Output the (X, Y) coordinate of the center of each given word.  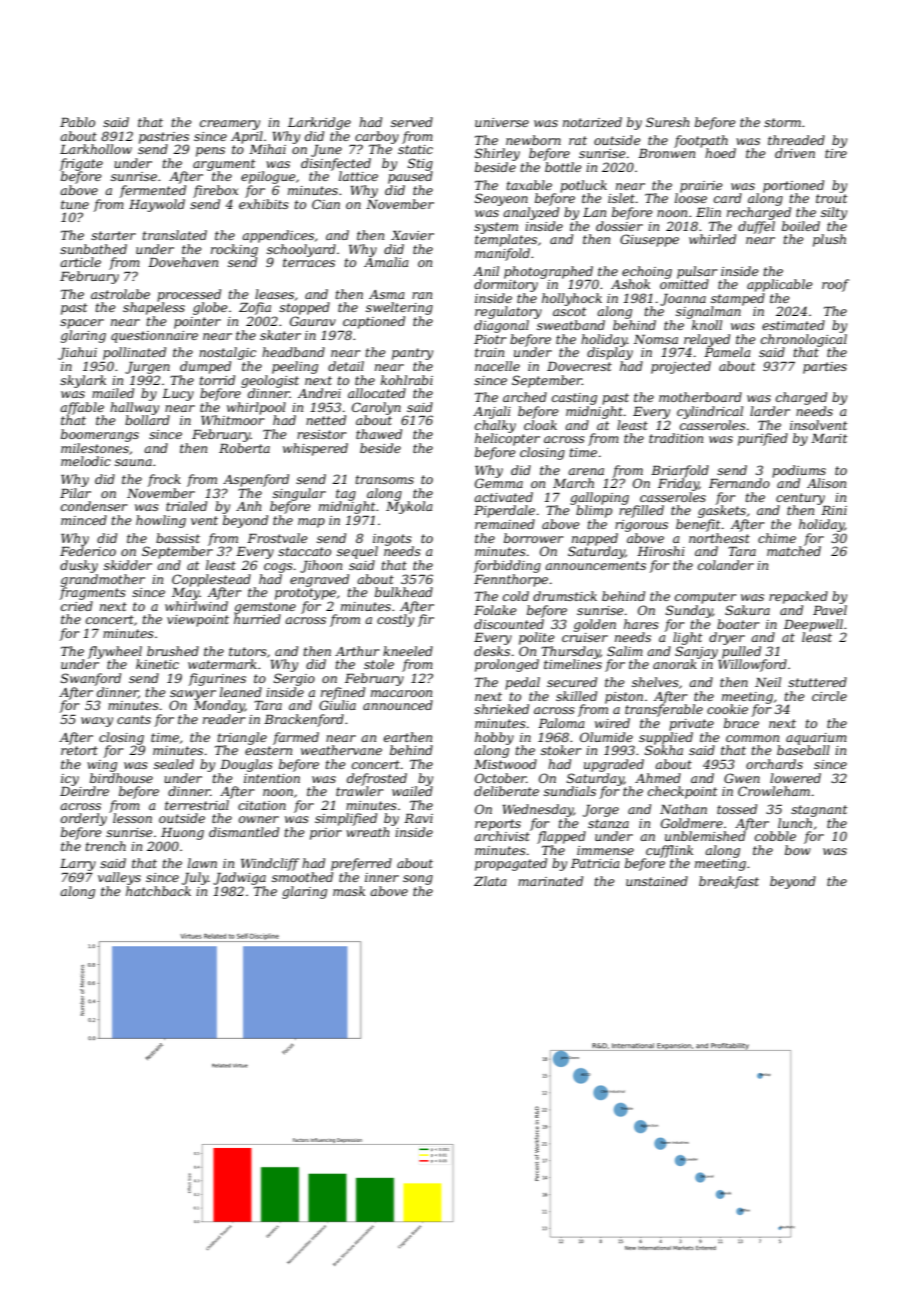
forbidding (507, 566)
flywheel (115, 652)
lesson (132, 818)
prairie (701, 187)
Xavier (412, 235)
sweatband (571, 325)
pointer (197, 323)
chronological (804, 340)
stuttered (817, 682)
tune (75, 204)
